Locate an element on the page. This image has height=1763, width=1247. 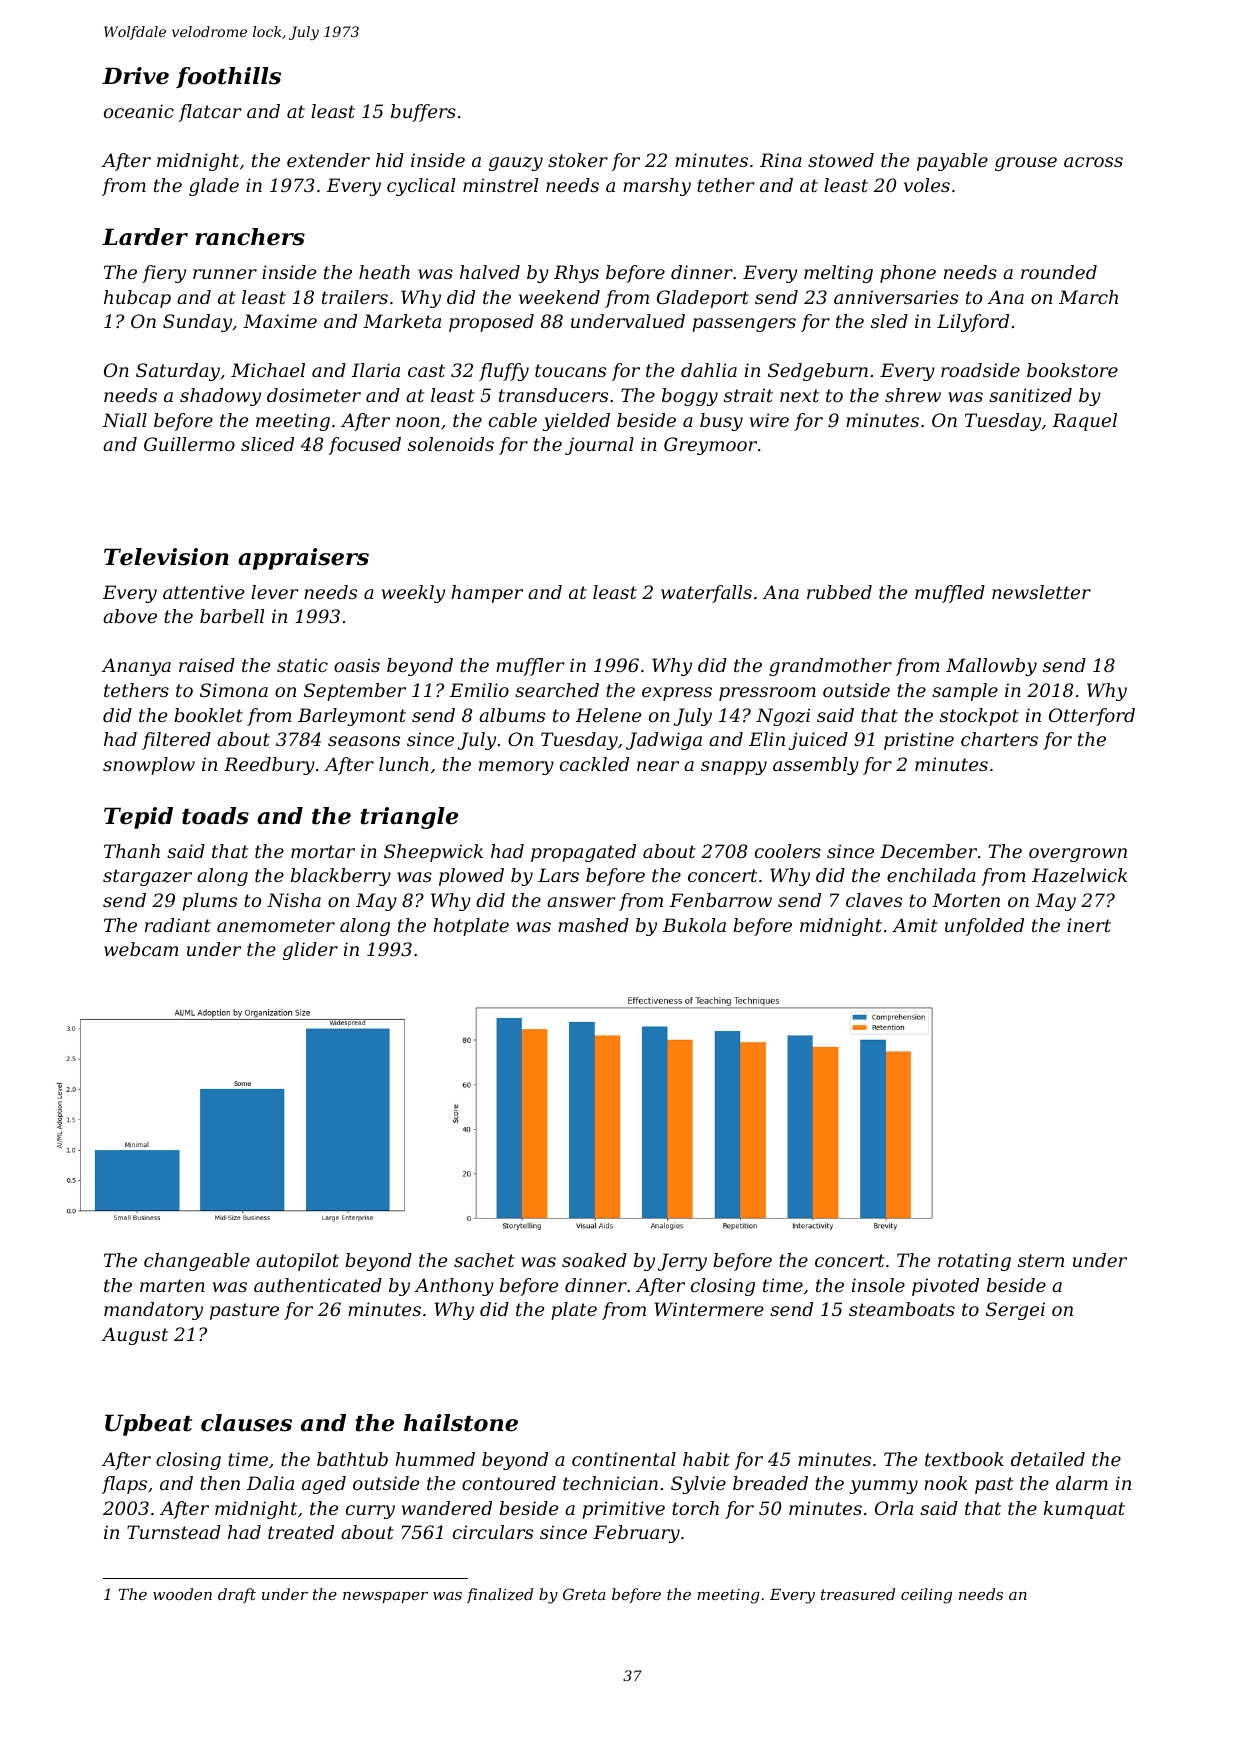
Bukola is located at coordinates (694, 925).
